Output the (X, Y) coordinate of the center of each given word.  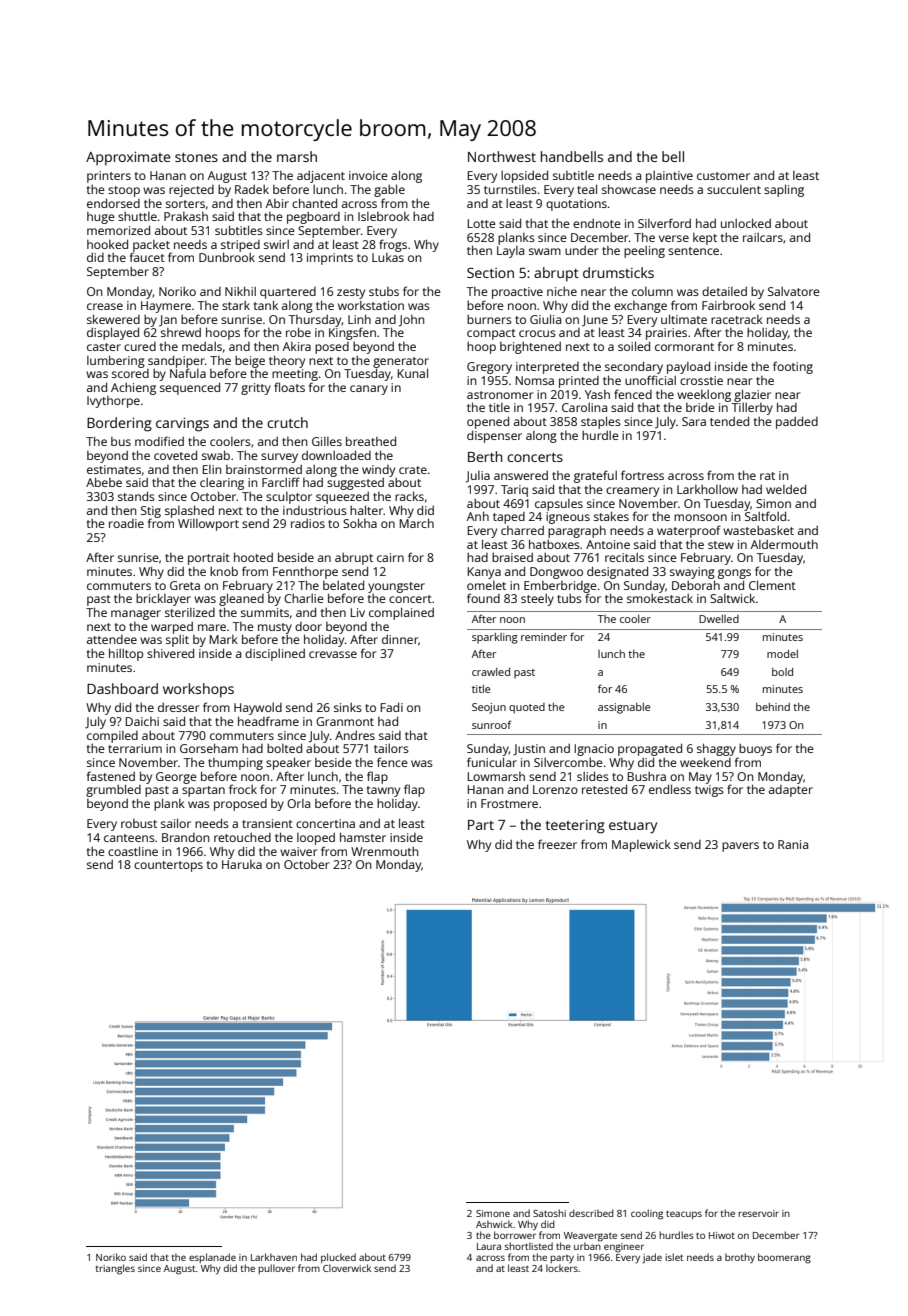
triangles (115, 1269)
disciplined (275, 655)
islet (674, 1257)
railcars (763, 237)
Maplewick (641, 846)
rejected (191, 191)
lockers (562, 1268)
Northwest (502, 156)
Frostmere (509, 803)
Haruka (242, 864)
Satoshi (549, 1213)
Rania (793, 844)
